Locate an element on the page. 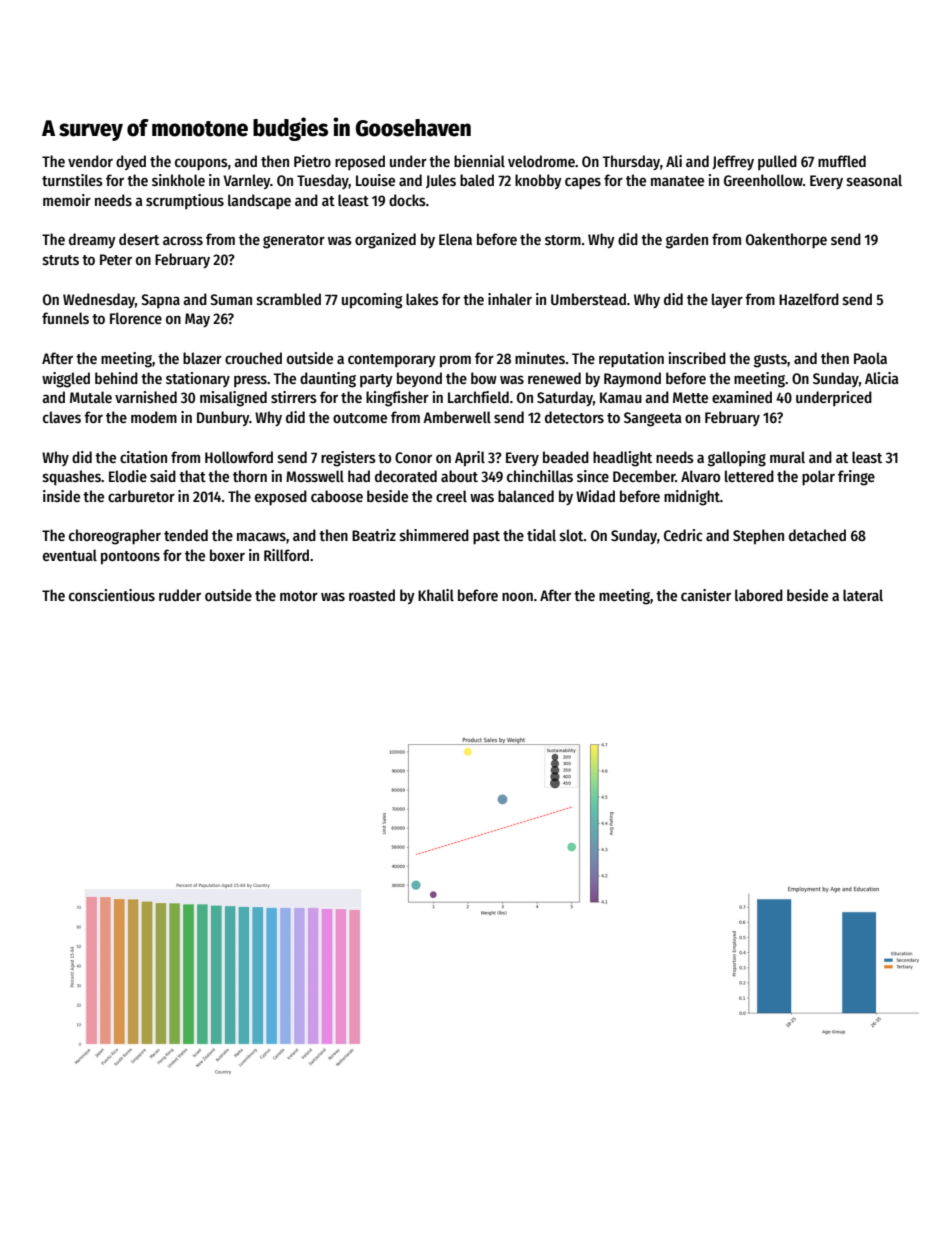 The height and width of the page is (1233, 952). Jeffrey is located at coordinates (733, 162).
